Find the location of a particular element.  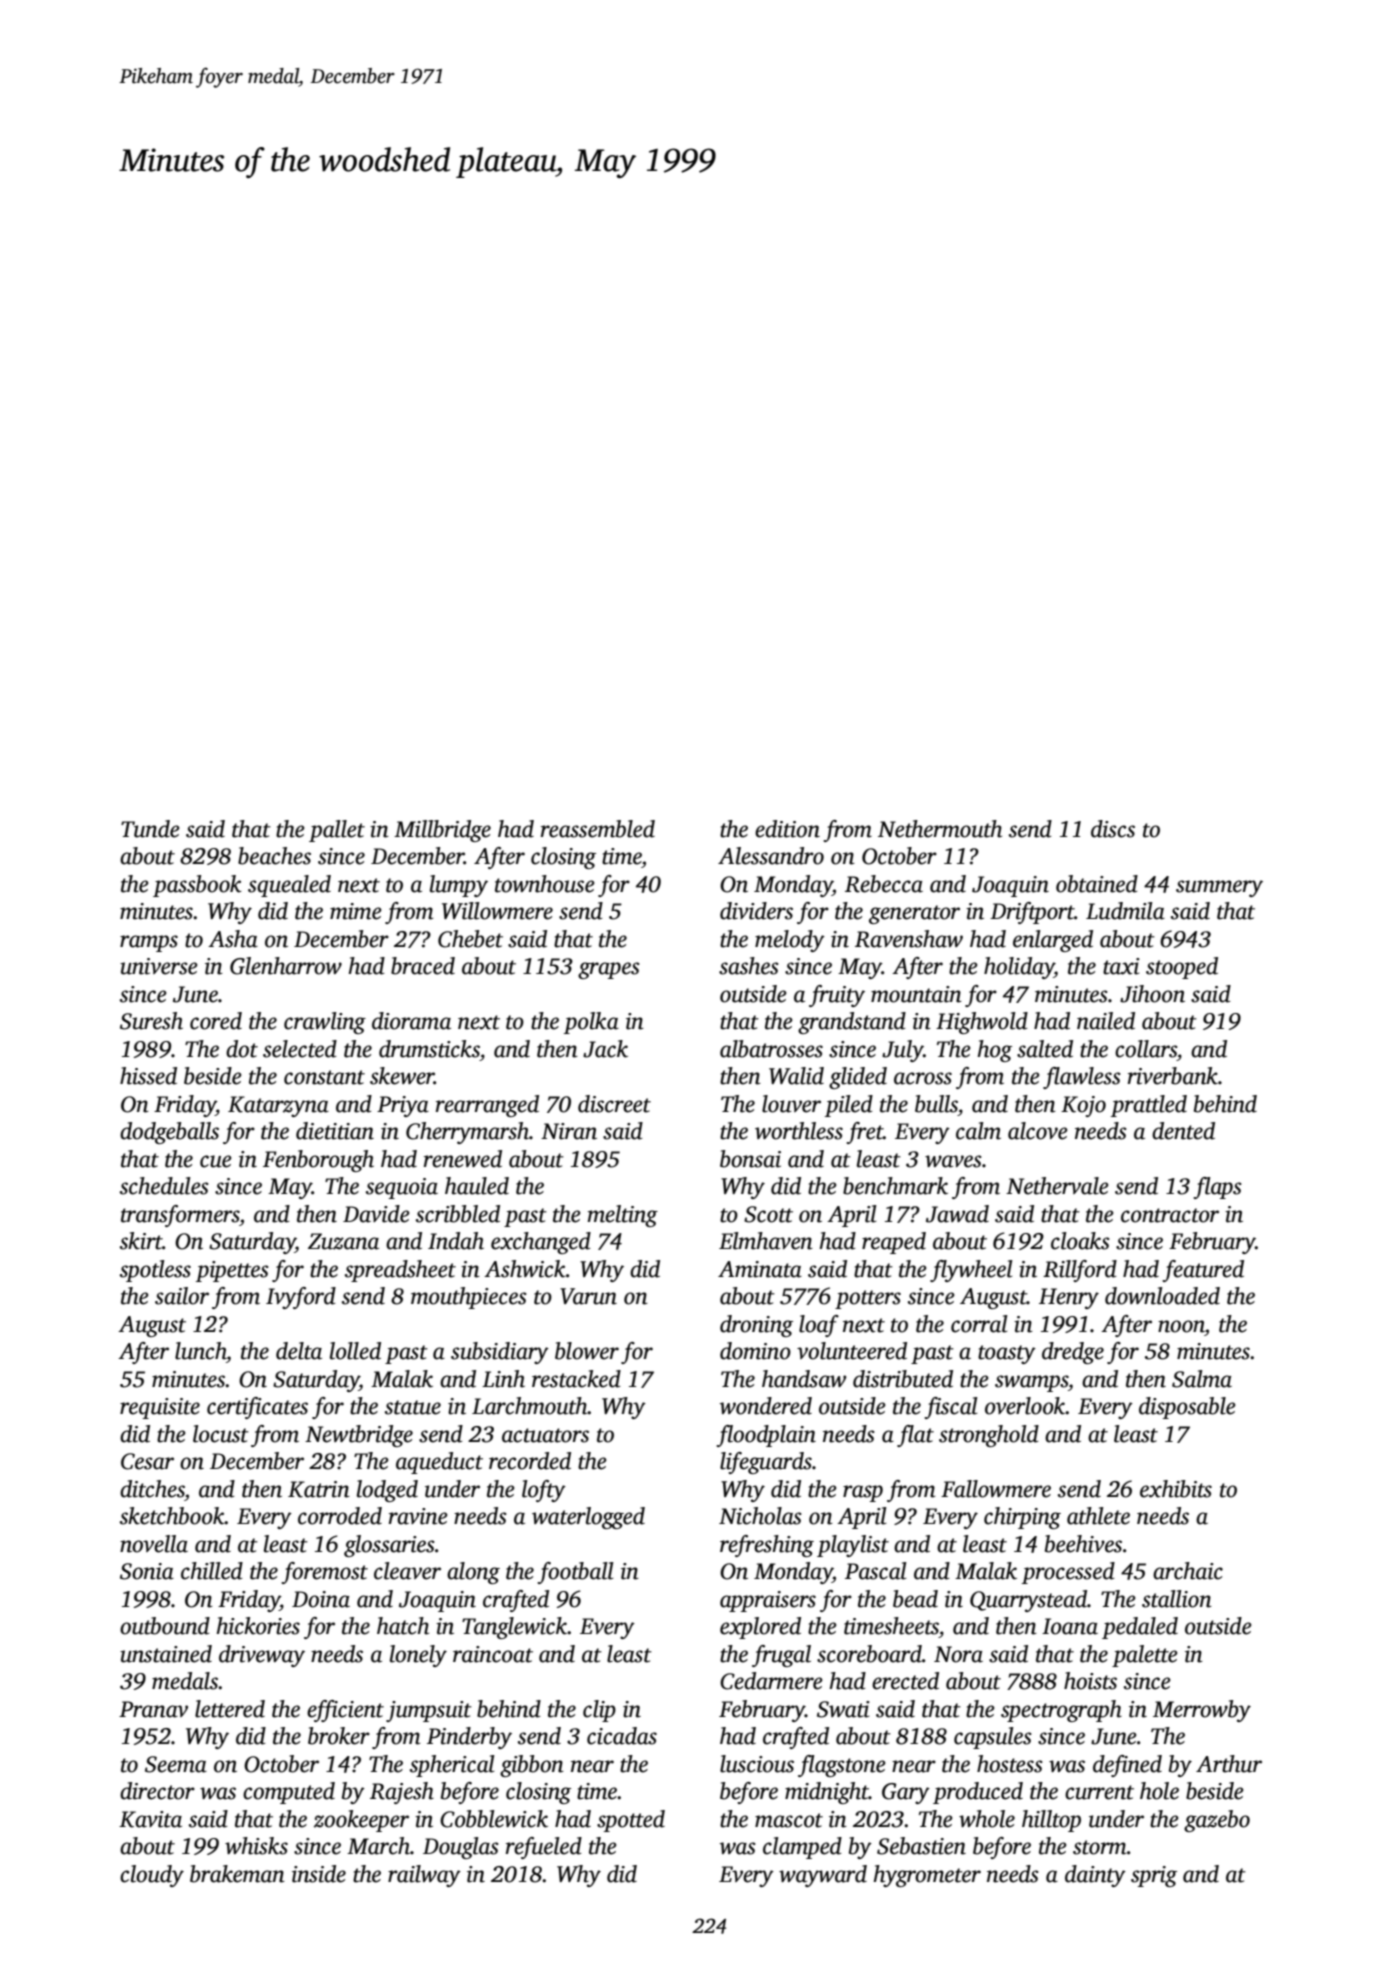

inside is located at coordinates (319, 1874).
